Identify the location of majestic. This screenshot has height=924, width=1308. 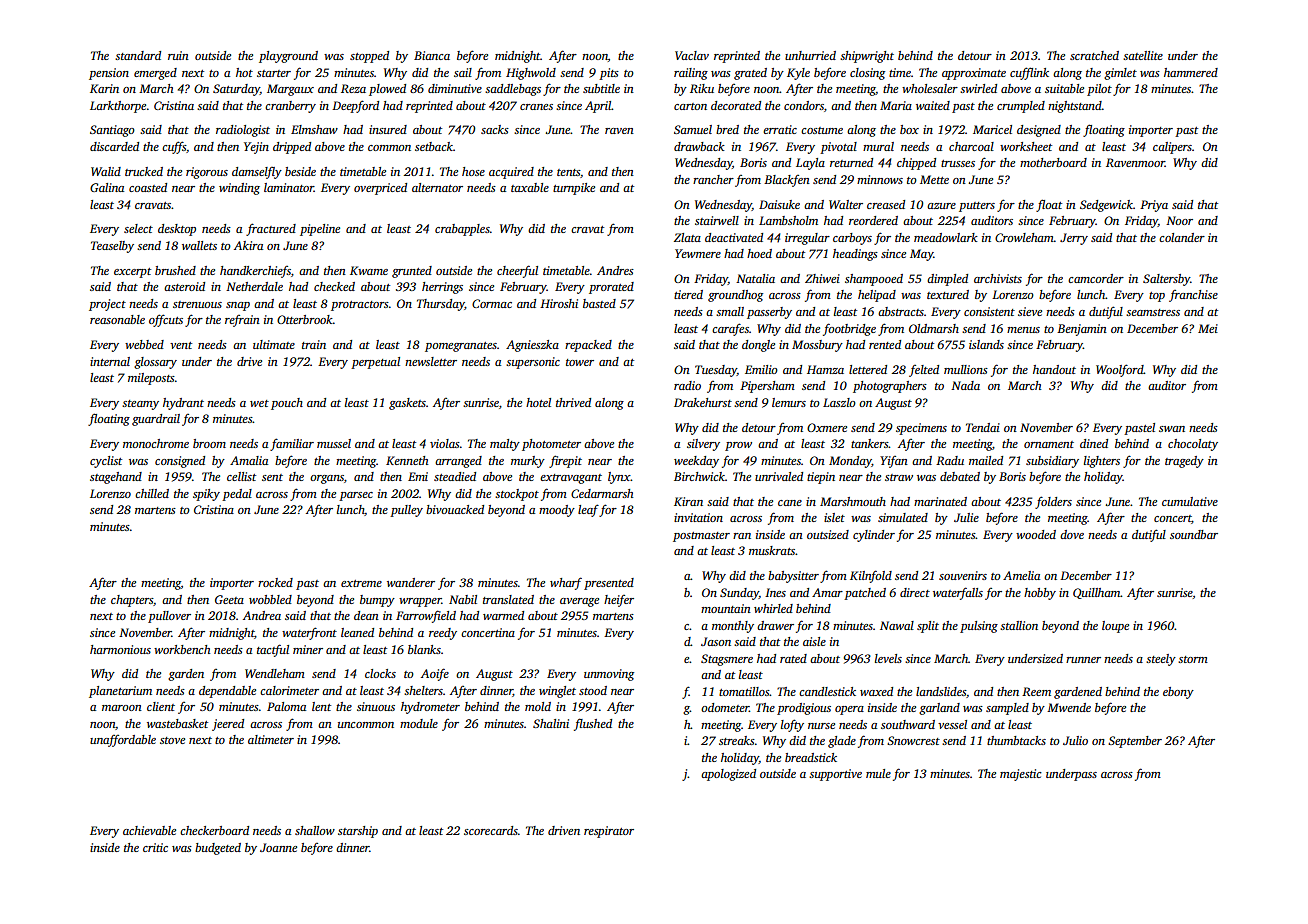
(1021, 775).
